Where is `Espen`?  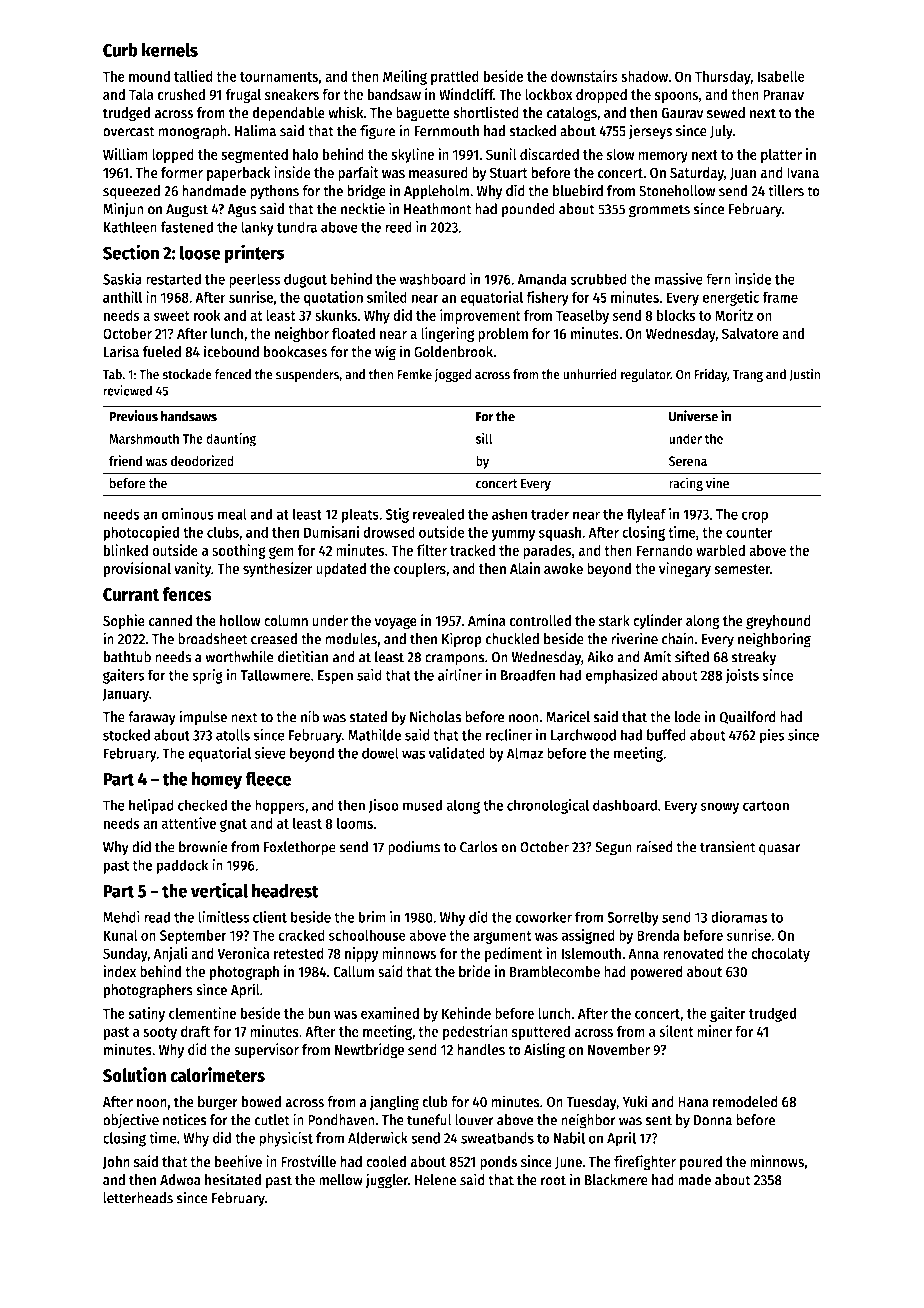
Espen is located at coordinates (335, 677).
